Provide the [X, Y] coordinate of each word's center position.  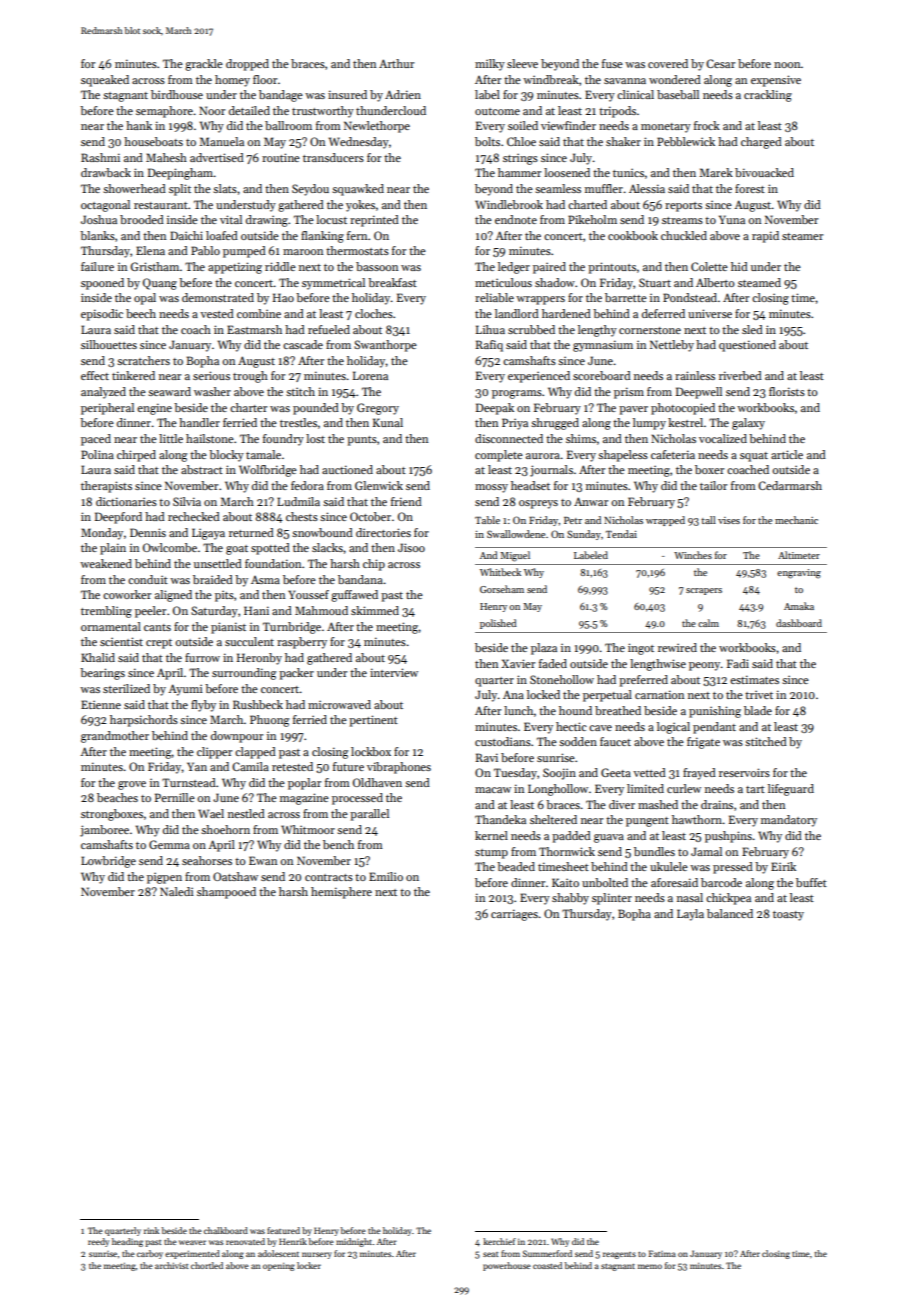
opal [145, 299]
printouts [612, 268]
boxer [709, 469]
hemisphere [341, 893]
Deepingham [180, 174]
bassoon [377, 266]
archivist [172, 1265]
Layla [690, 915]
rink [151, 1230]
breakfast [392, 282]
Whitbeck [500, 572]
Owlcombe [170, 547]
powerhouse [507, 1266]
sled [752, 329]
